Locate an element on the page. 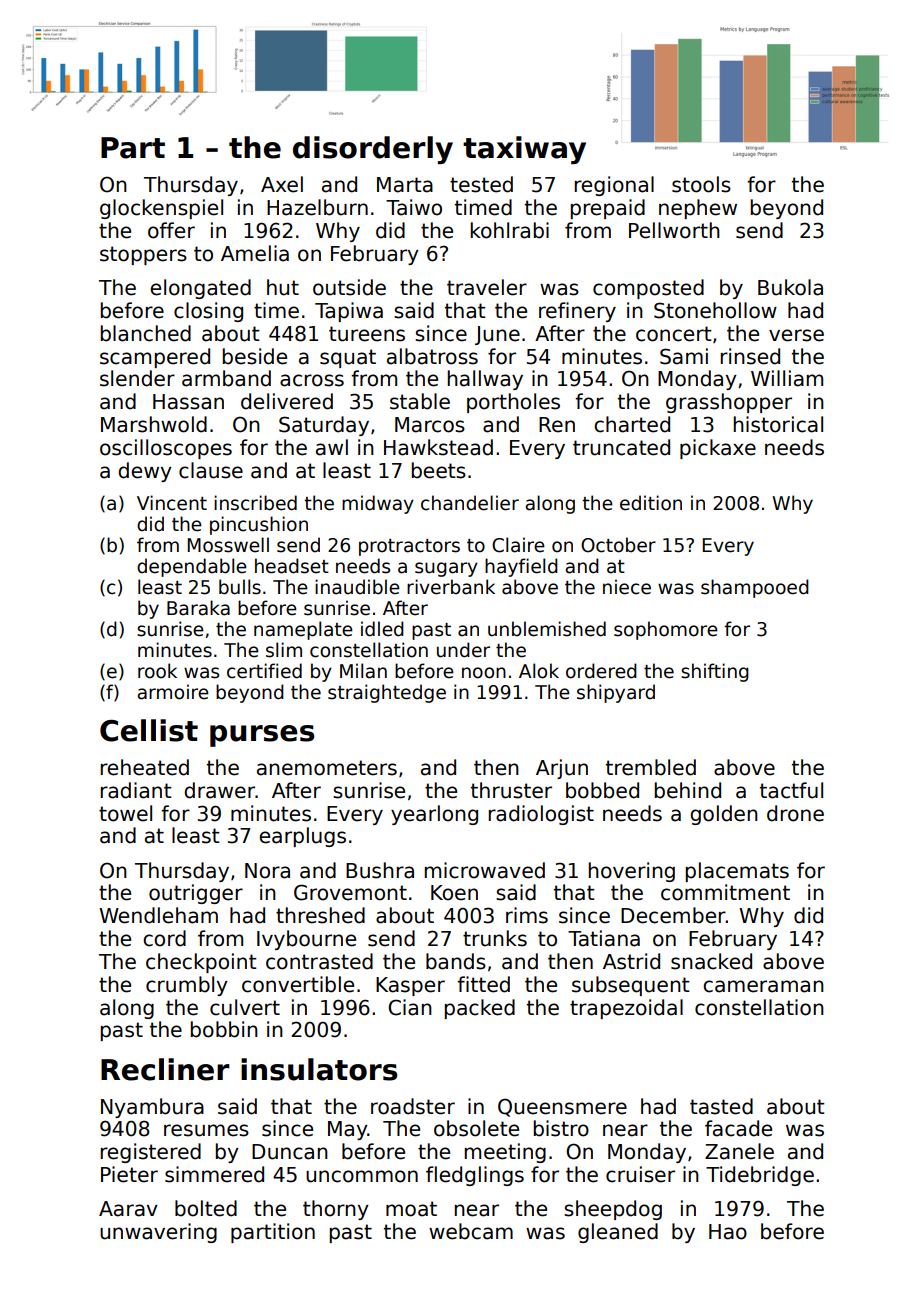 The image size is (924, 1311). Hao is located at coordinates (728, 1232).
